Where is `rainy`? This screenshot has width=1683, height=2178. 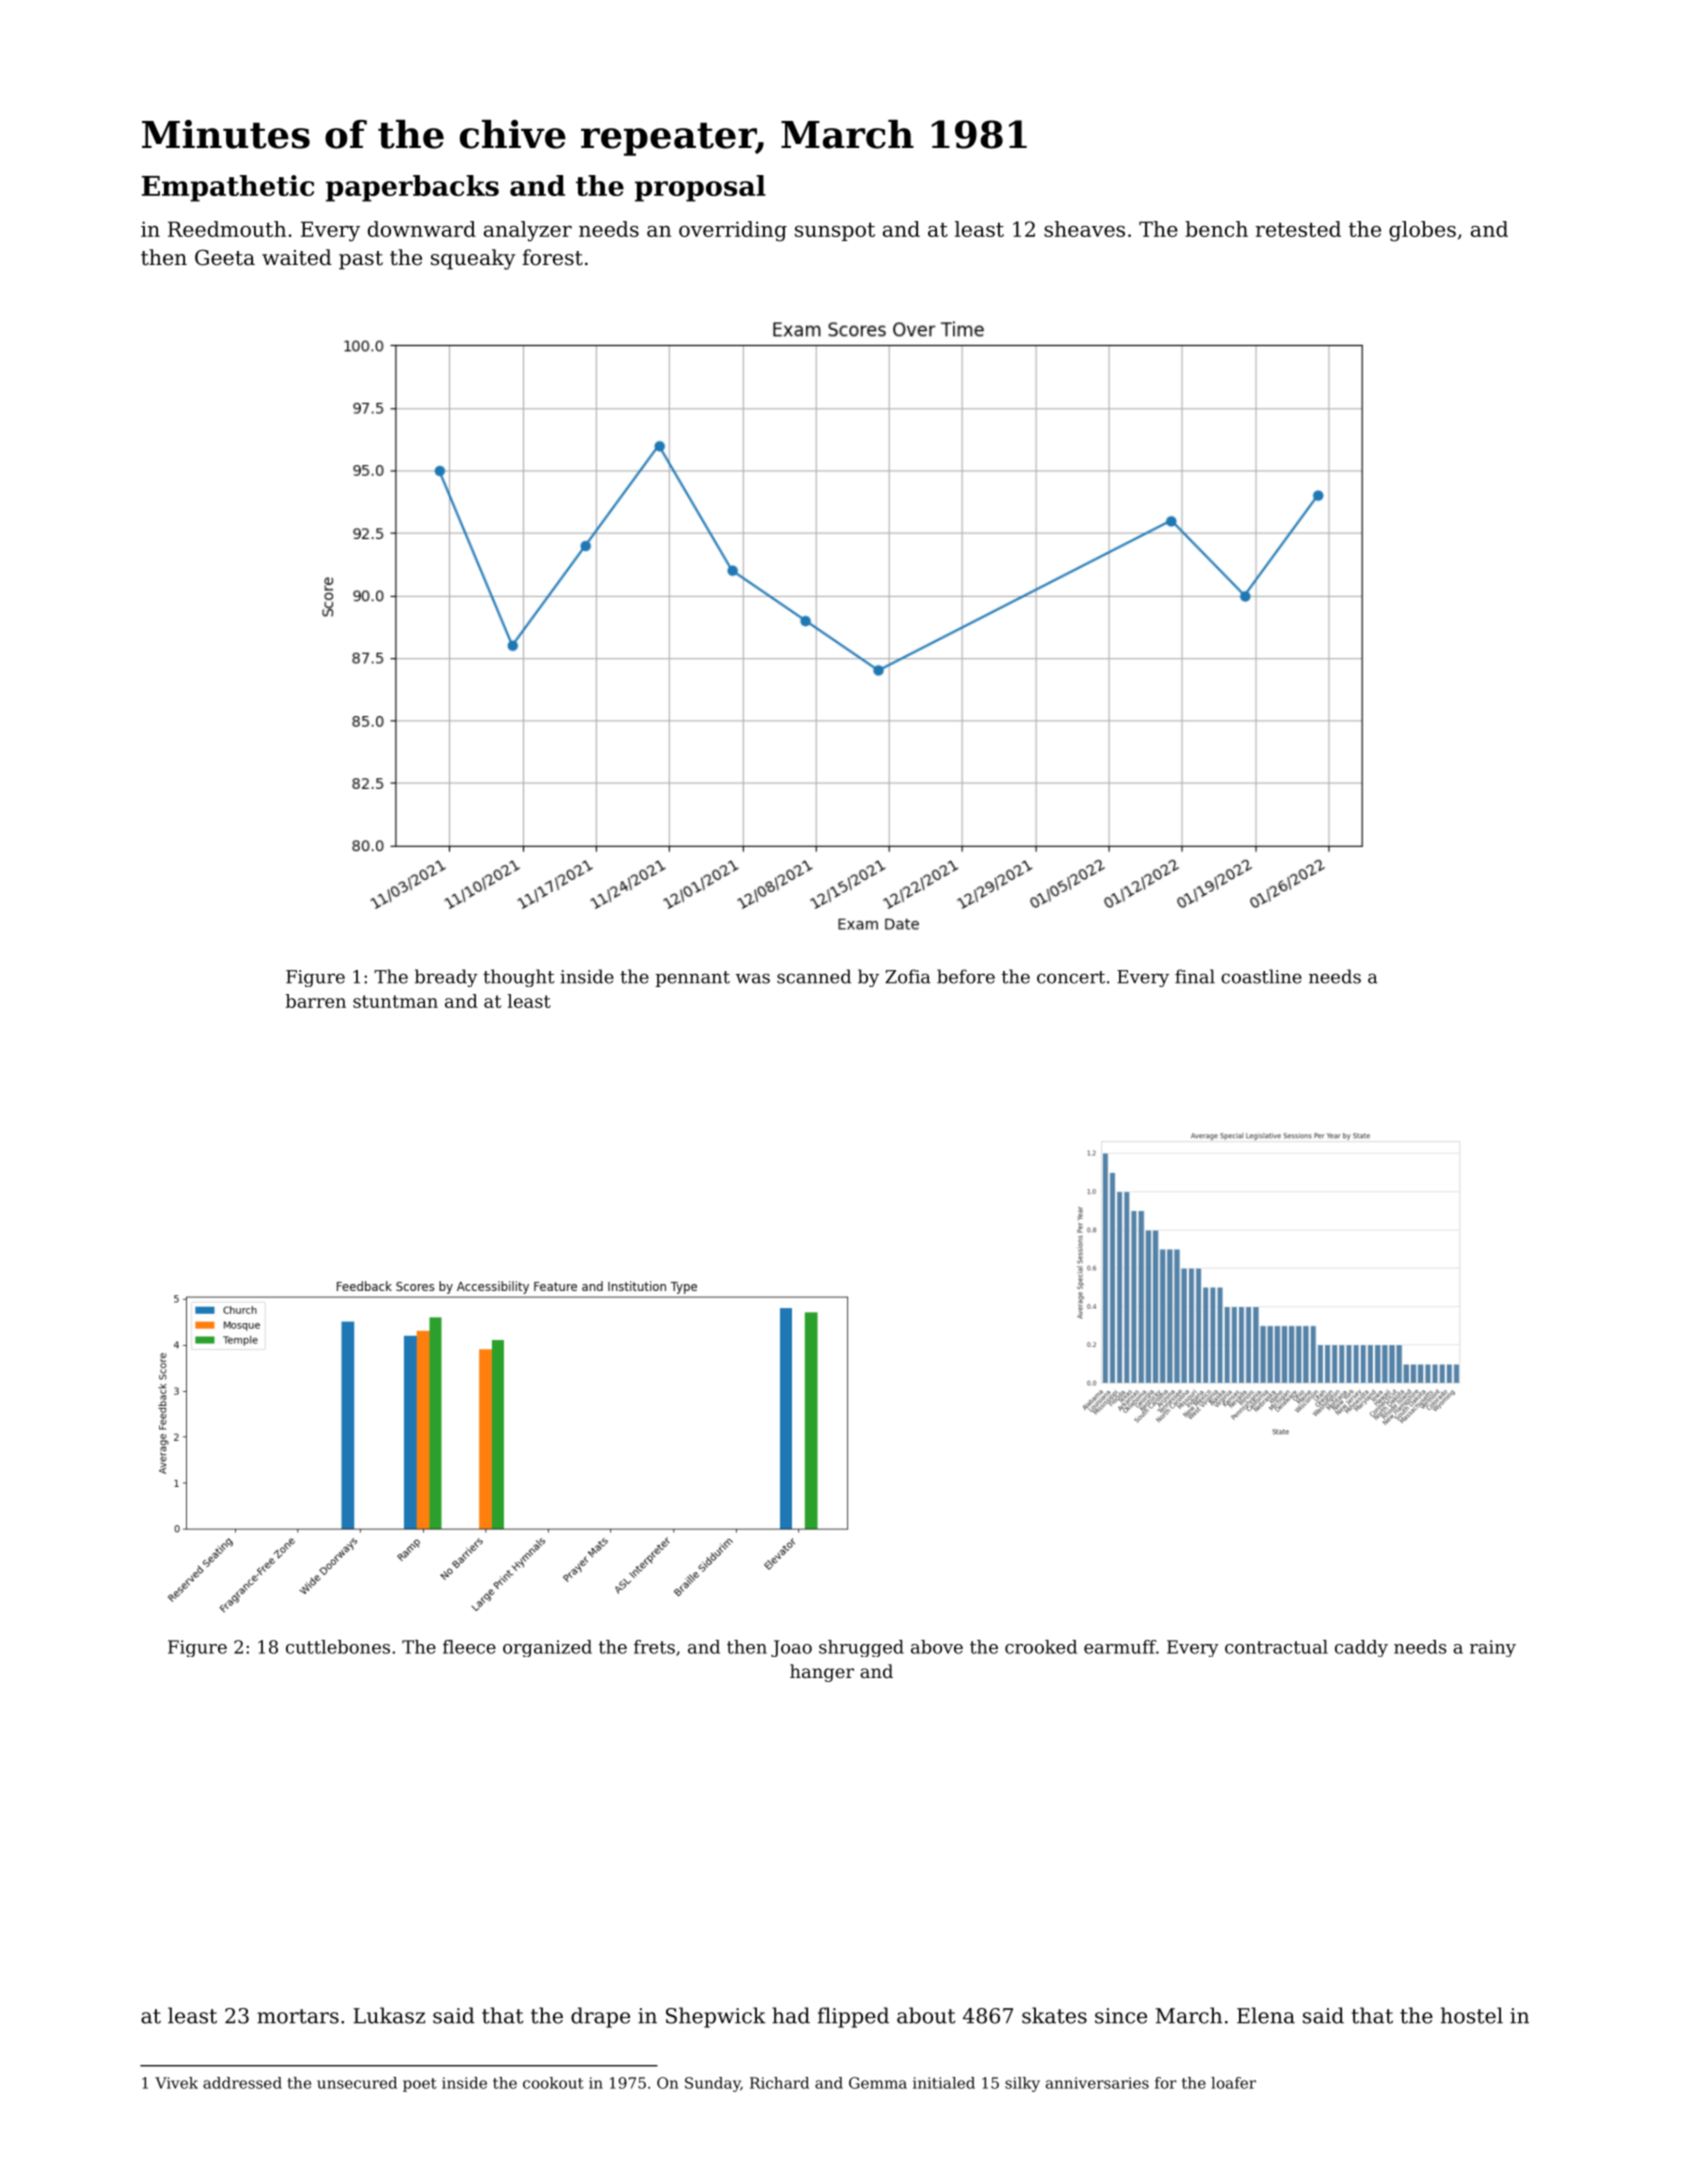 rainy is located at coordinates (1493, 1648).
